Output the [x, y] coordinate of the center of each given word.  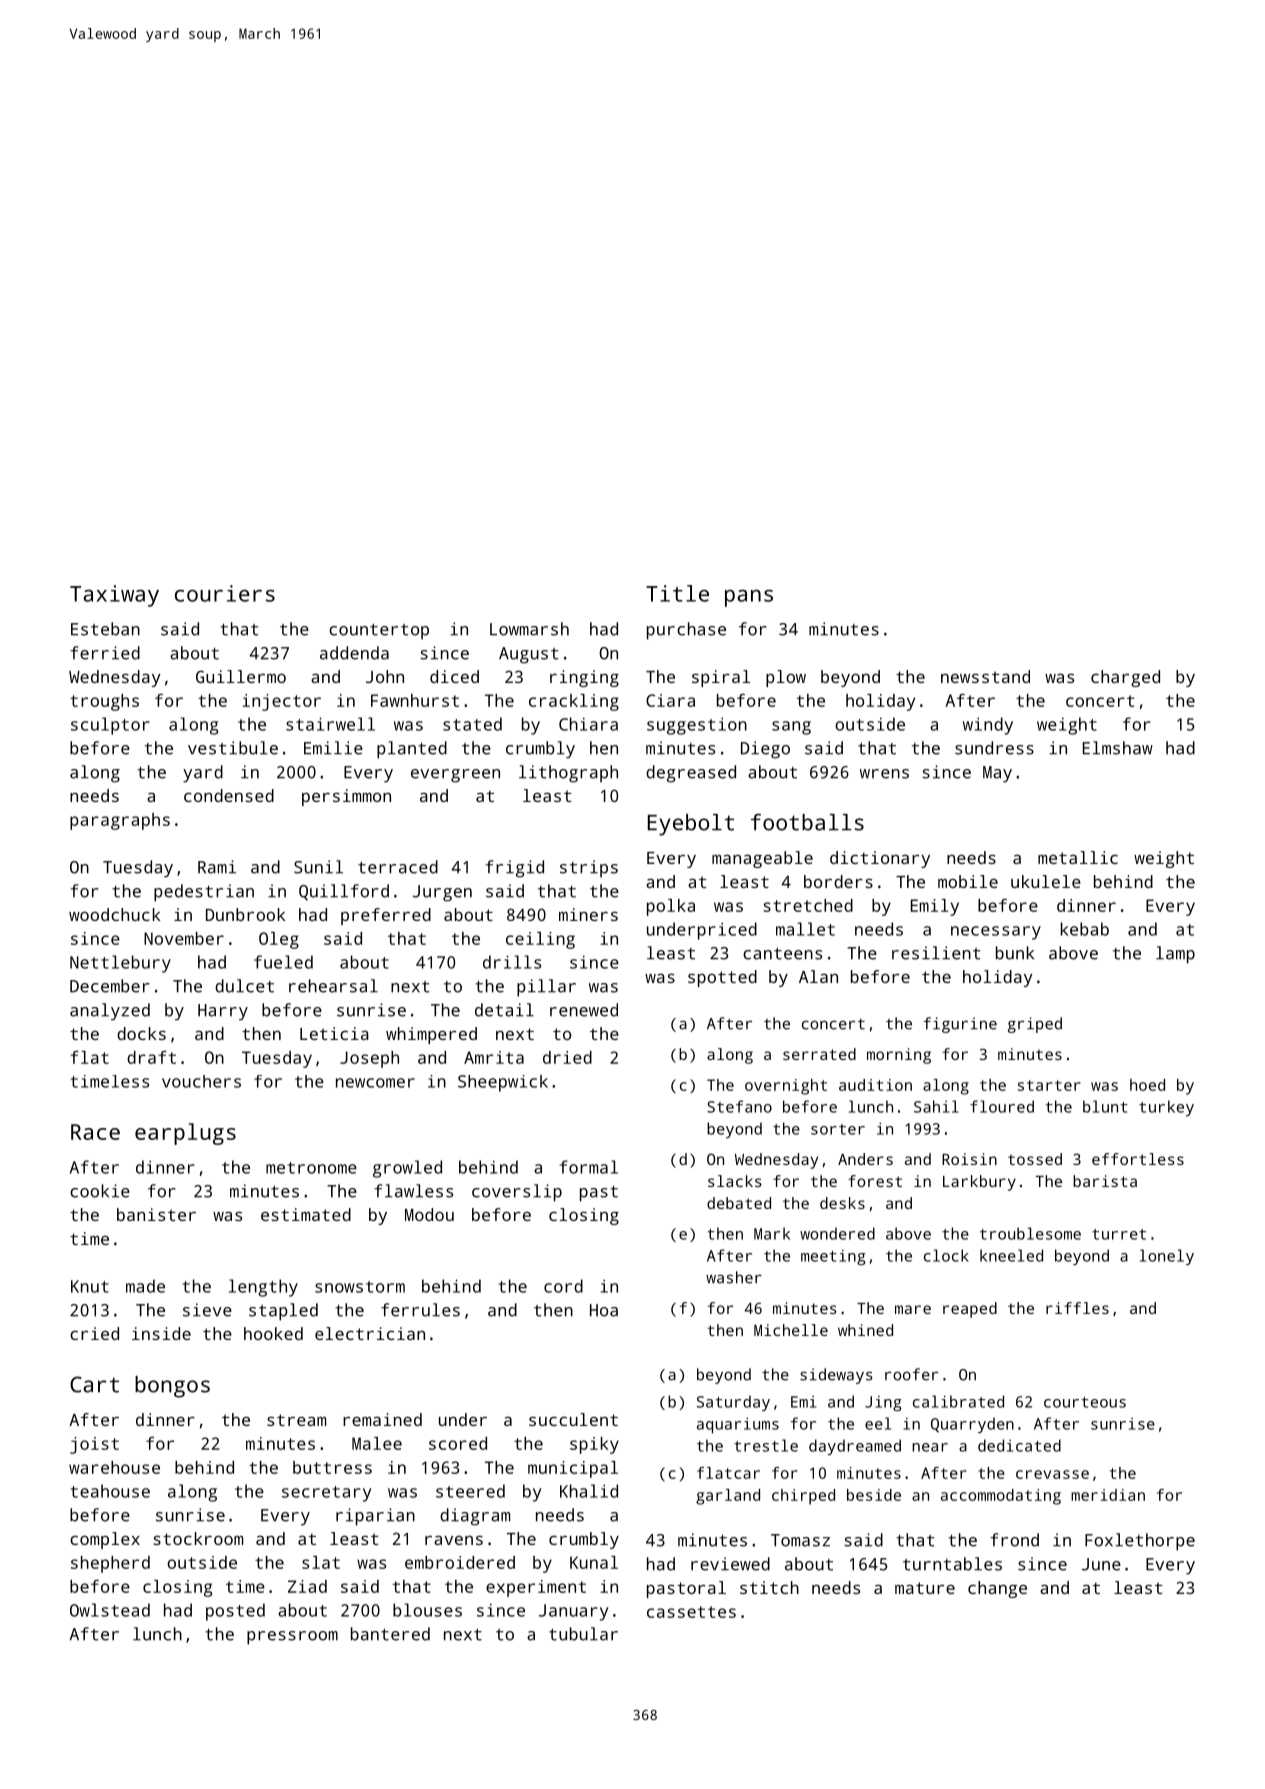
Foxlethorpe [1140, 1542]
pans [749, 598]
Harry [223, 1012]
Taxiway [114, 596]
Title [677, 593]
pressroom [292, 1638]
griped [1035, 1025]
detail [504, 1010]
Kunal [594, 1562]
